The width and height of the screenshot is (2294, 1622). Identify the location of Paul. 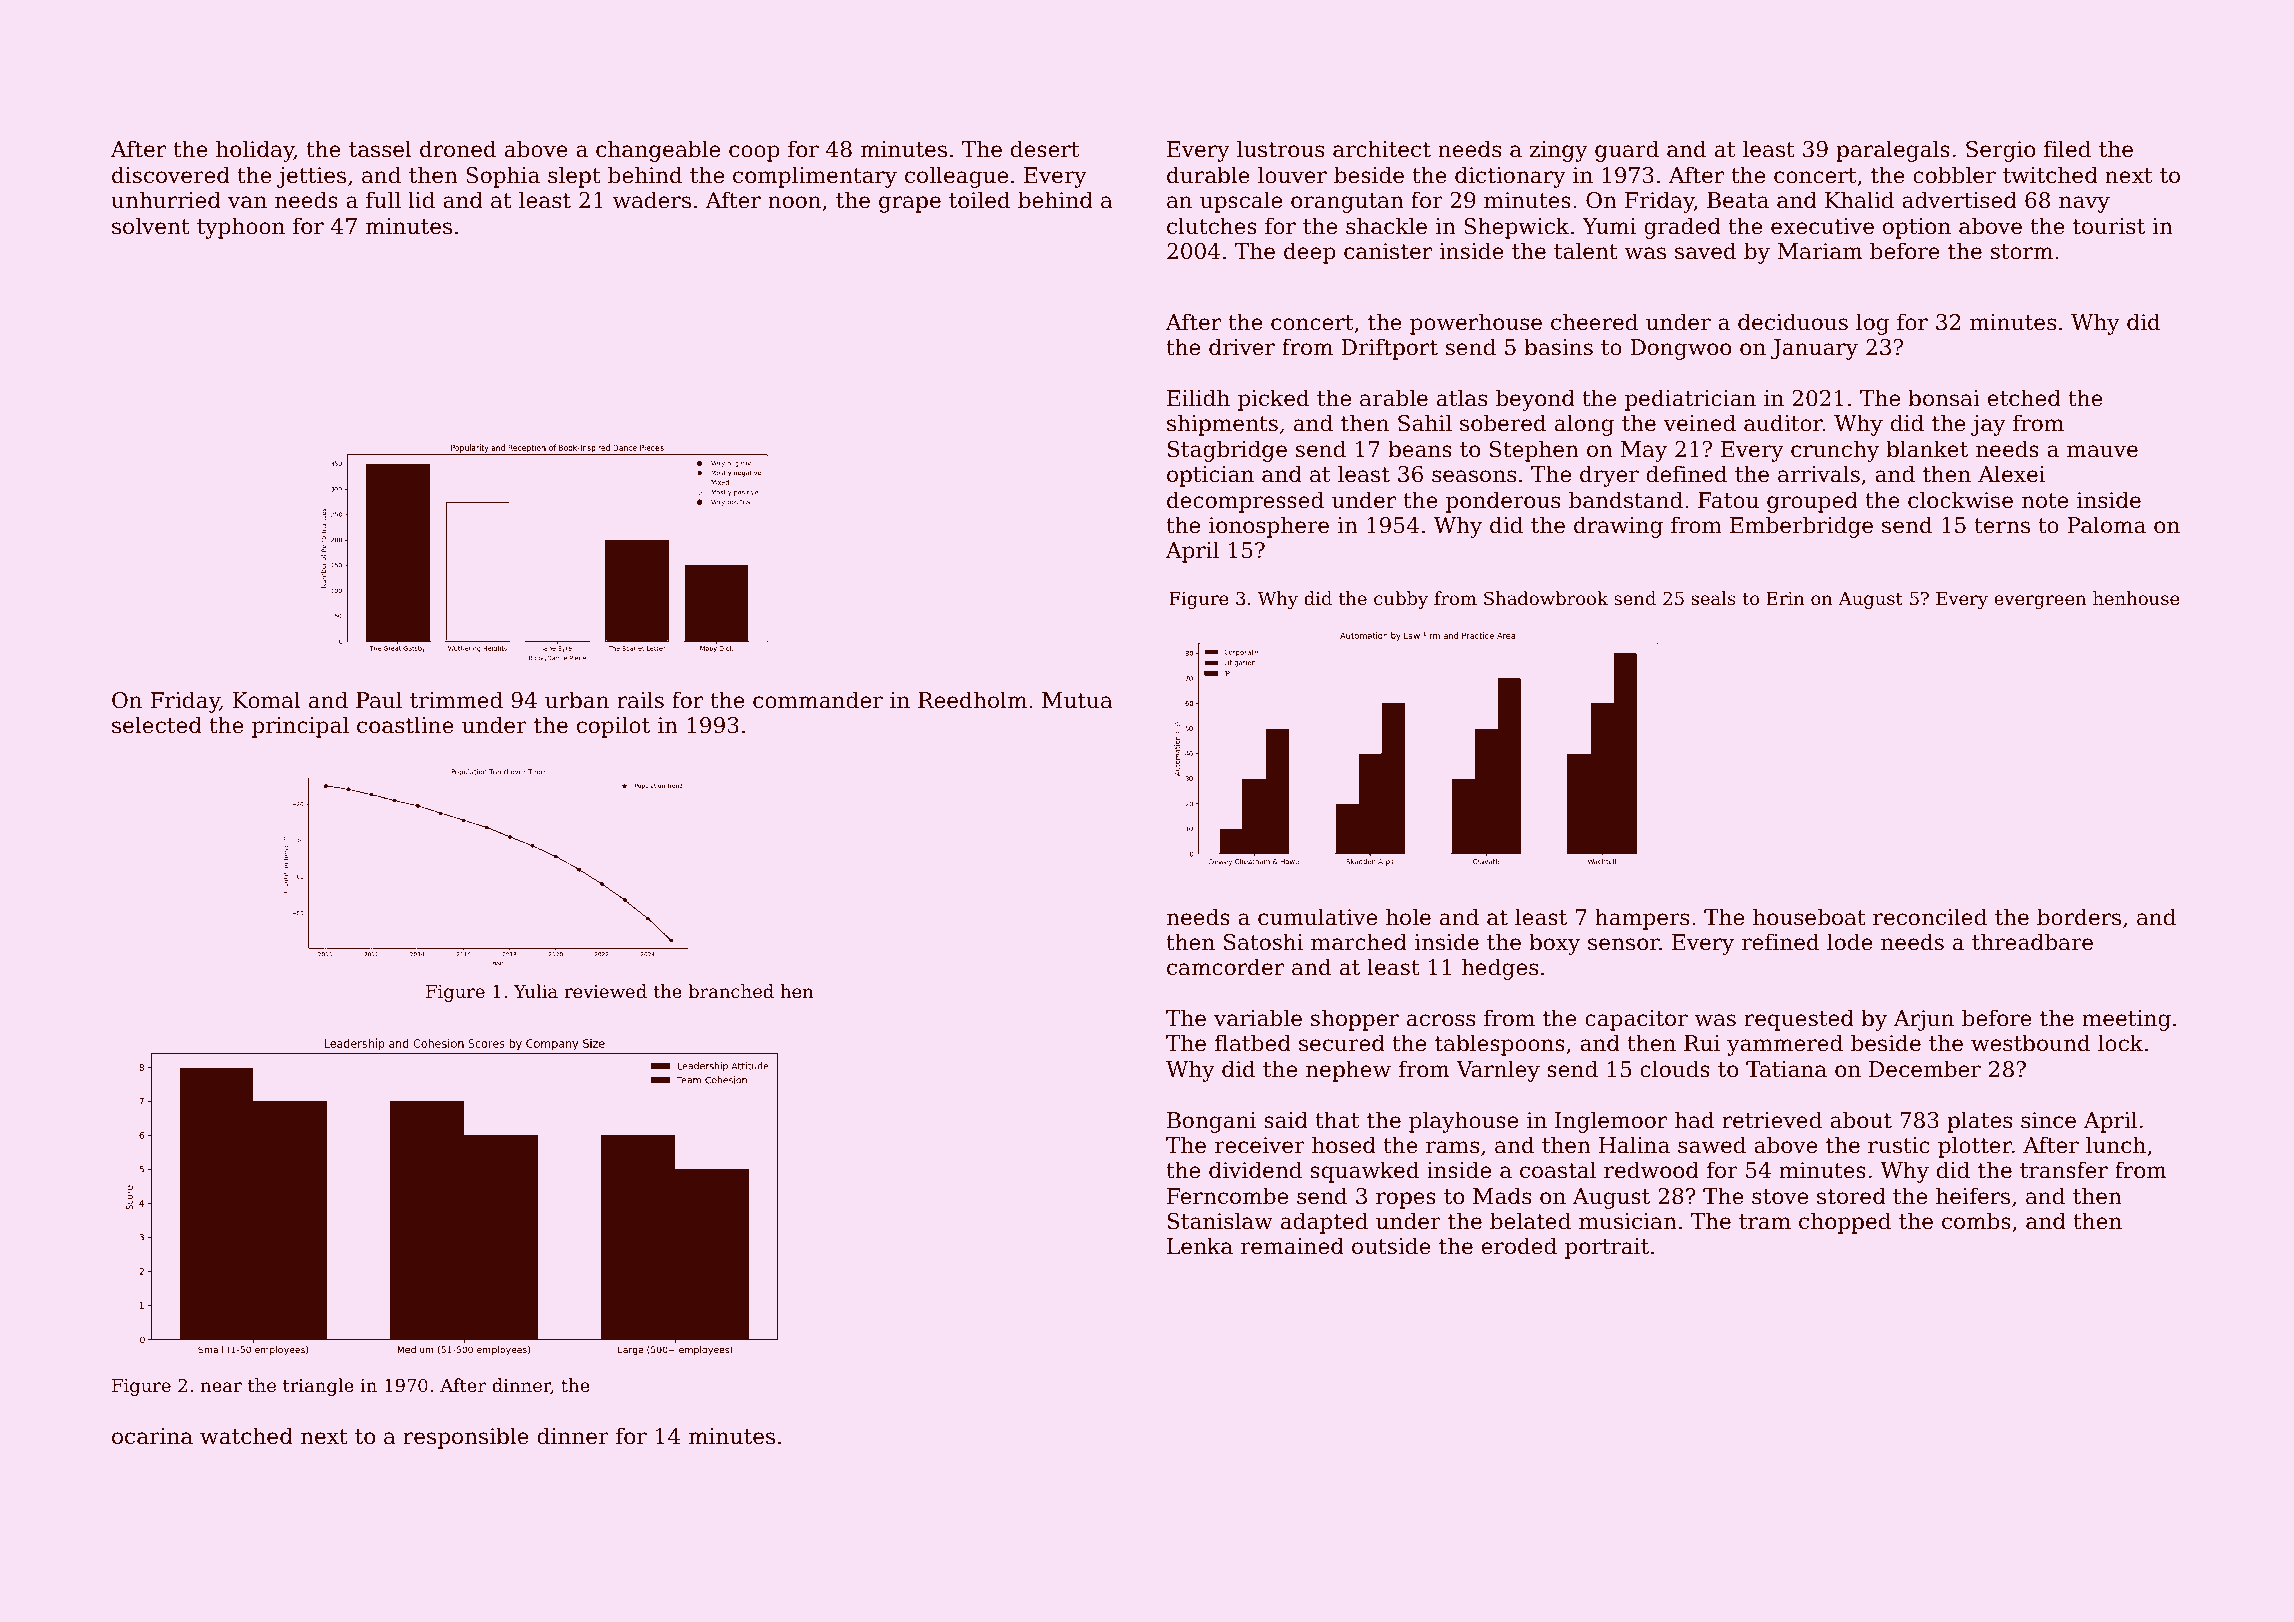
(379, 700).
